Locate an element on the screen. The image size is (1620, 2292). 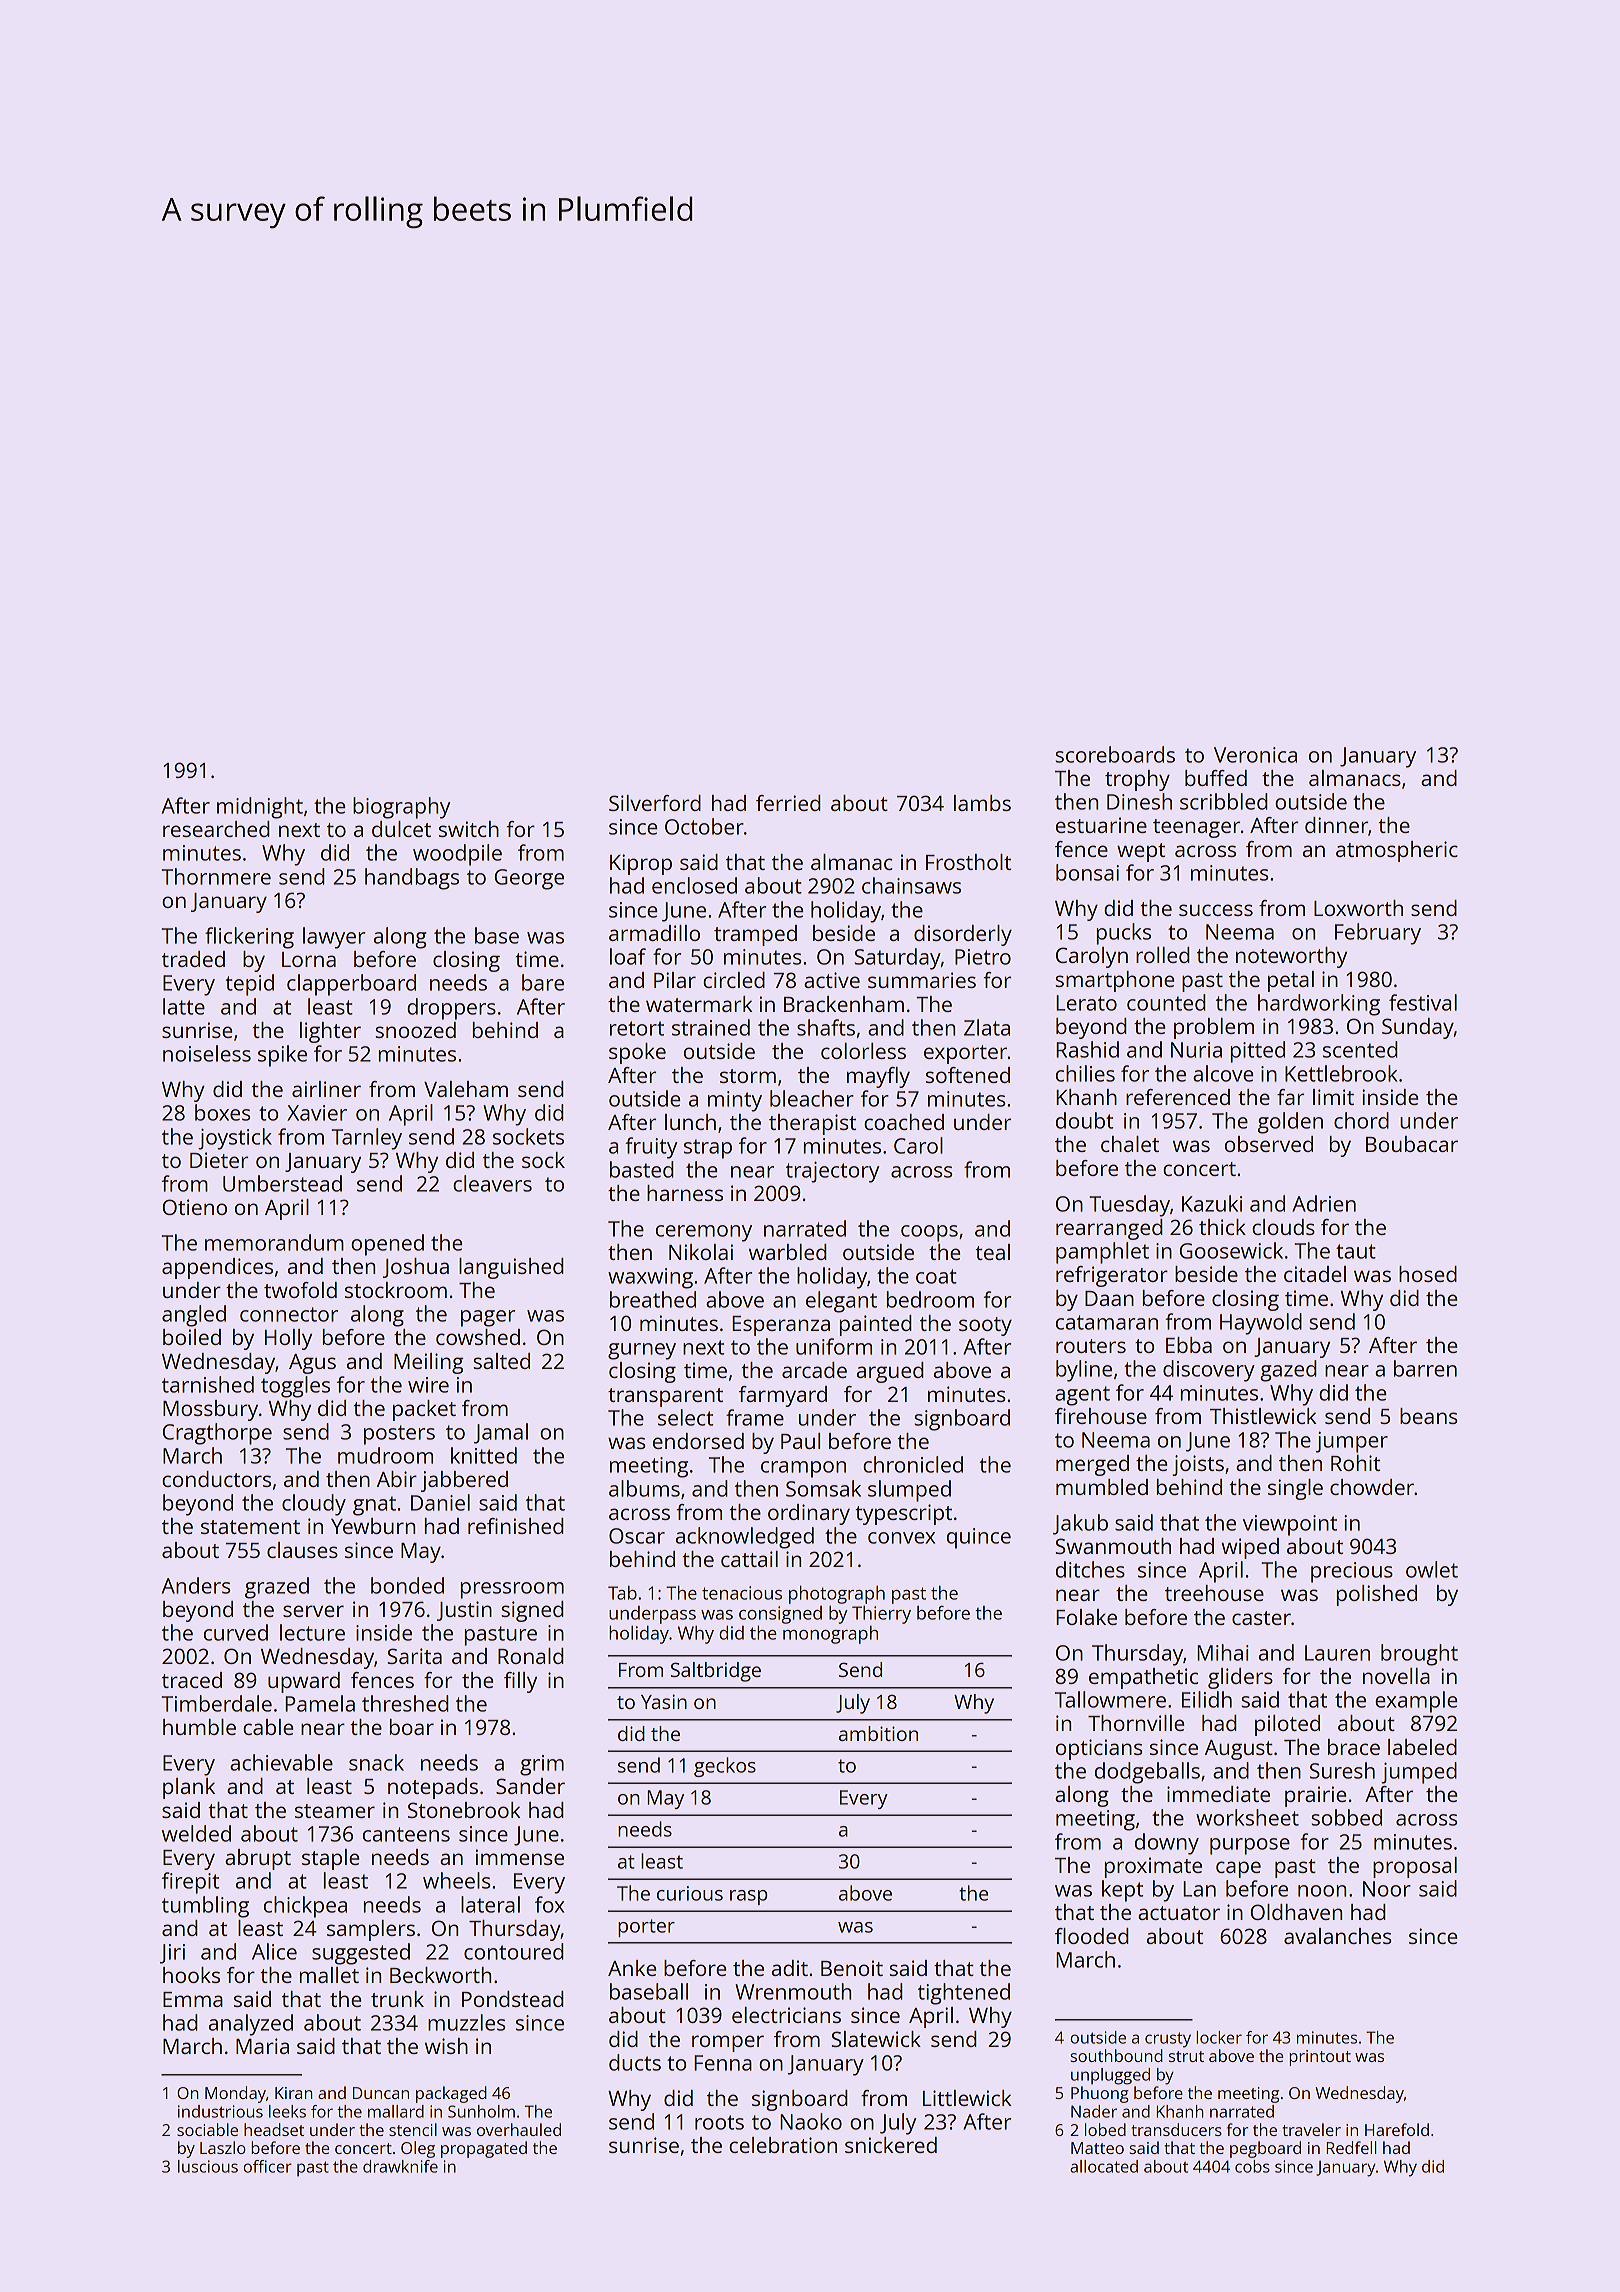
Veronica is located at coordinates (1255, 755).
